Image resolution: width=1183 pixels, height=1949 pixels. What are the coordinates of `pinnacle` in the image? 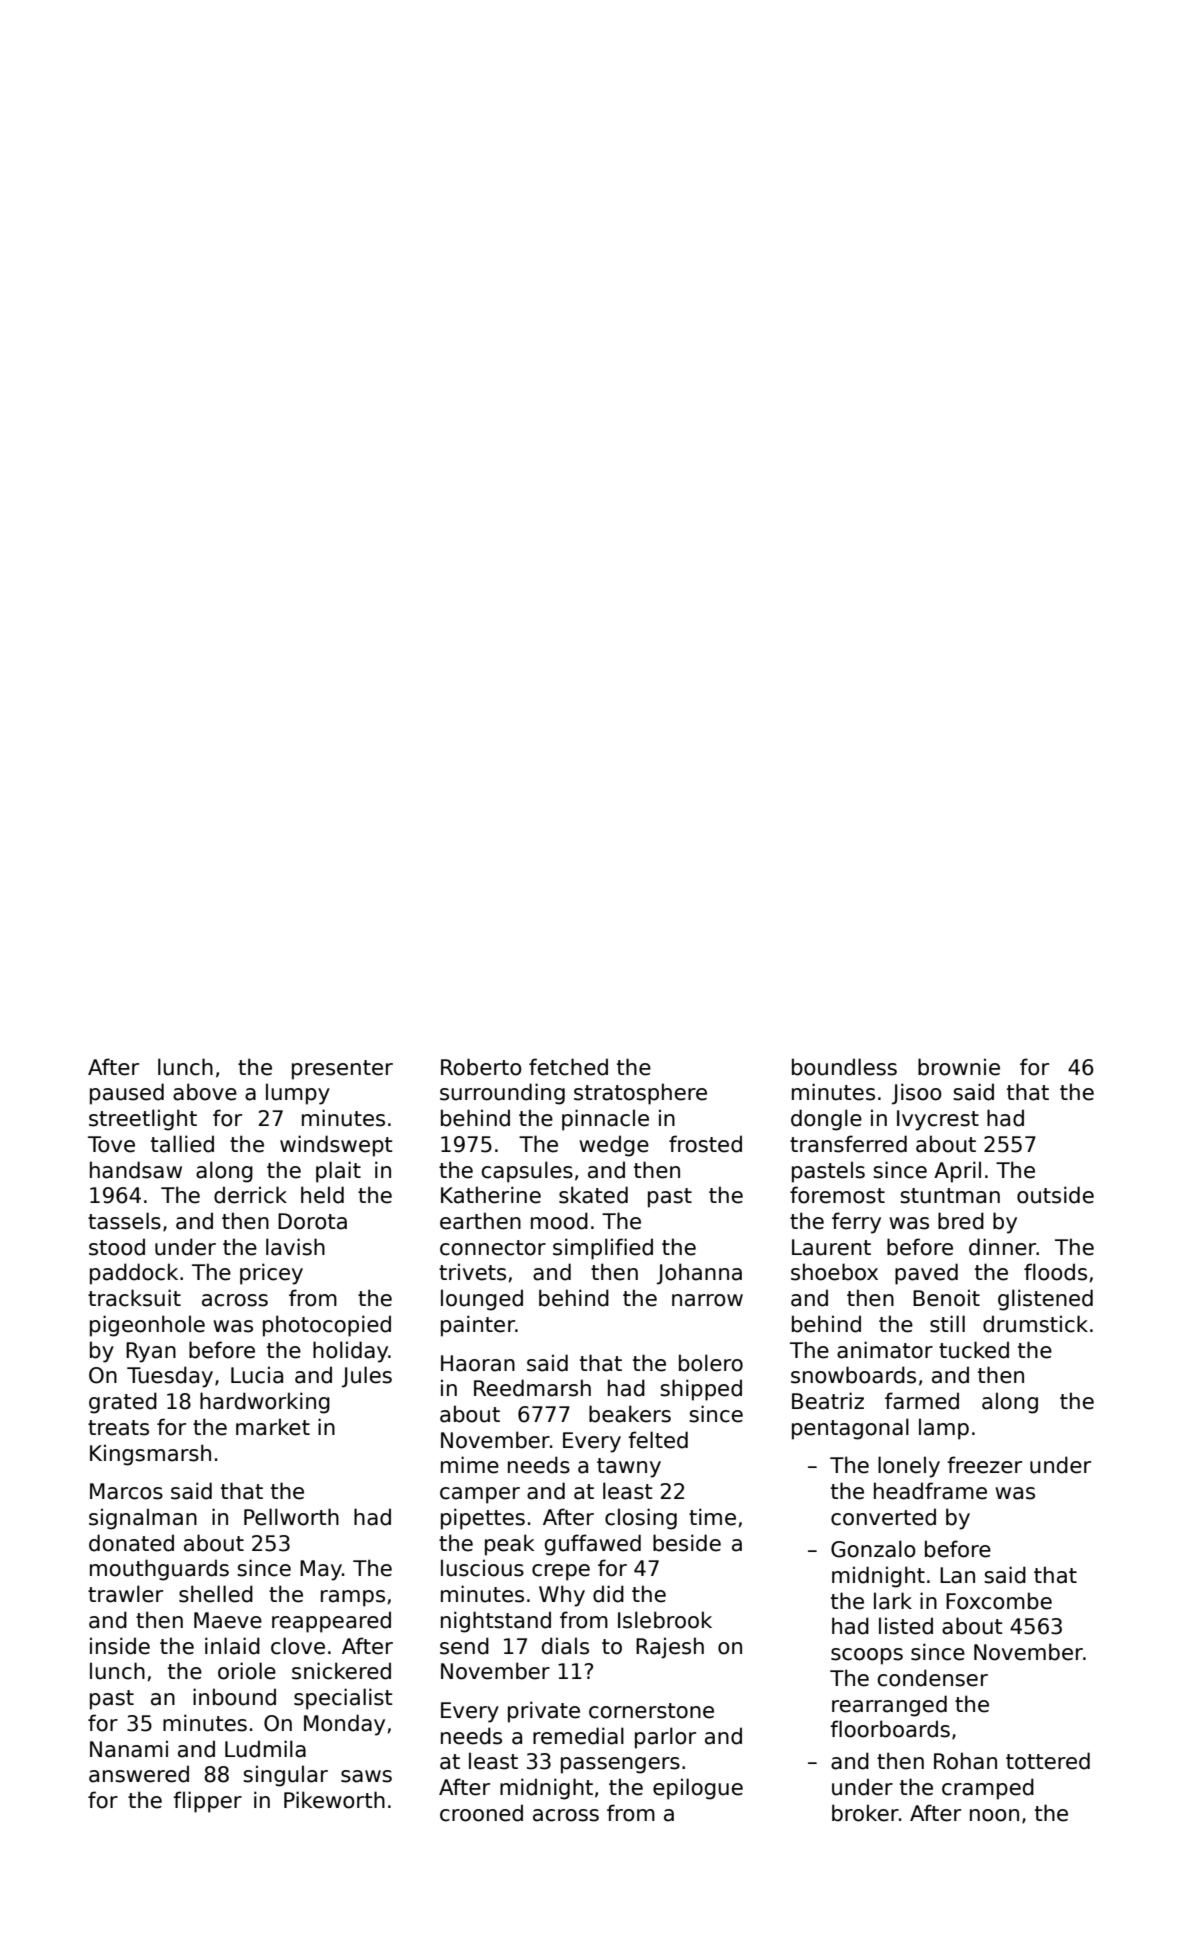 It's located at (605, 1120).
